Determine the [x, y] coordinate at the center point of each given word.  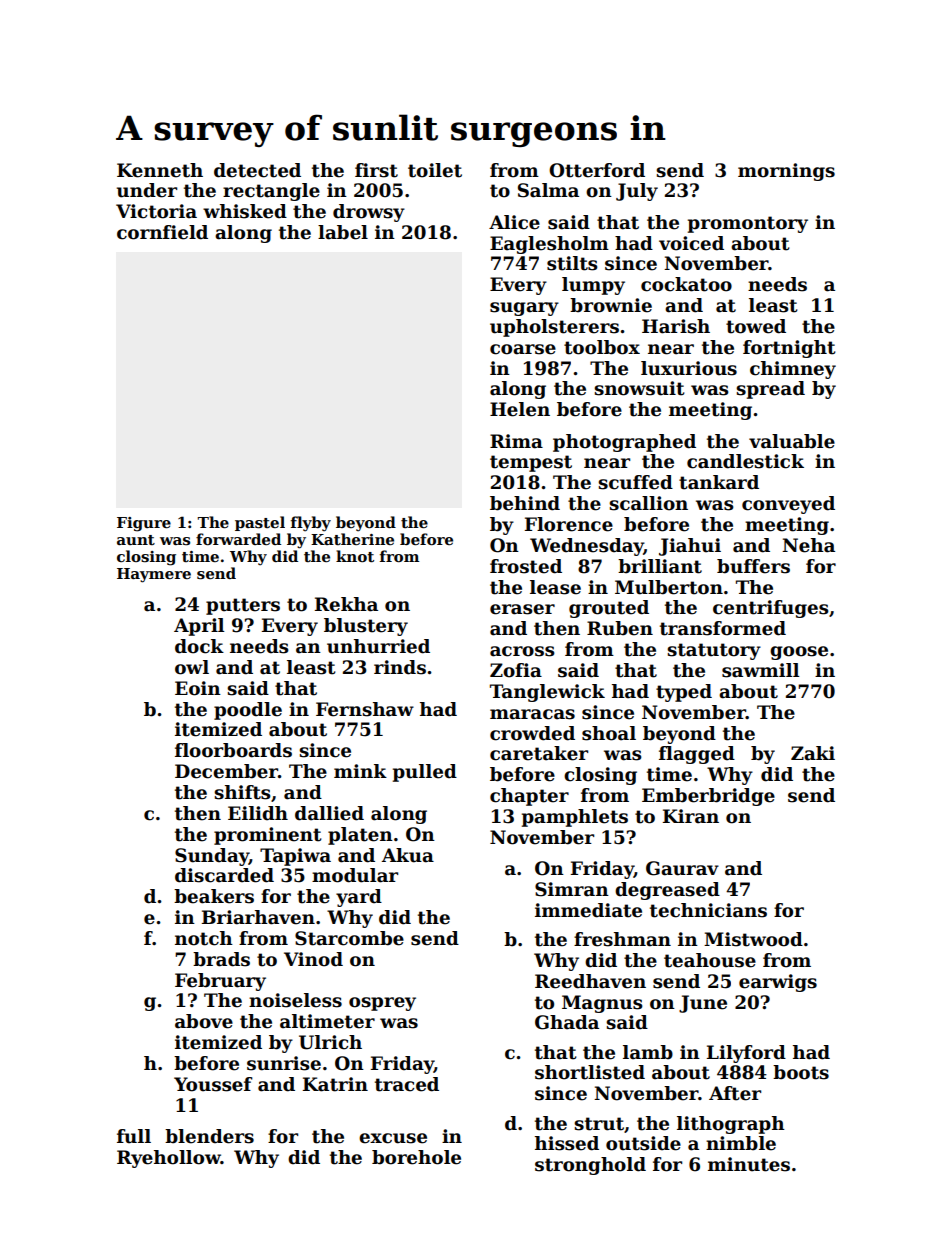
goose [799, 653]
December [226, 771]
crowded [532, 733]
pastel [260, 523]
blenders [209, 1136]
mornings [786, 172]
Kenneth [160, 170]
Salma [548, 190]
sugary [524, 309]
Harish [676, 326]
